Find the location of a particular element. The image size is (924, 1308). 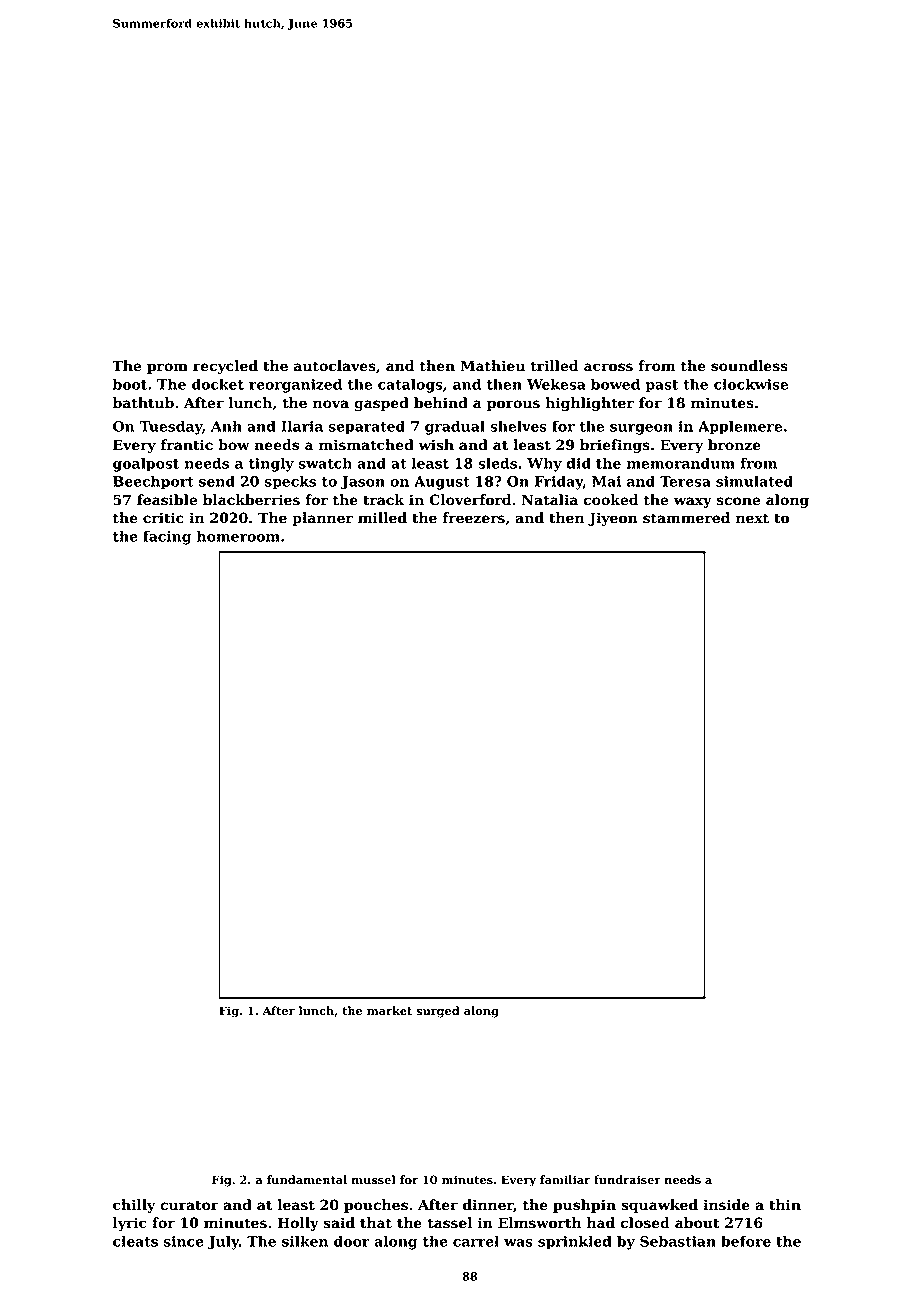

surged is located at coordinates (438, 1012).
